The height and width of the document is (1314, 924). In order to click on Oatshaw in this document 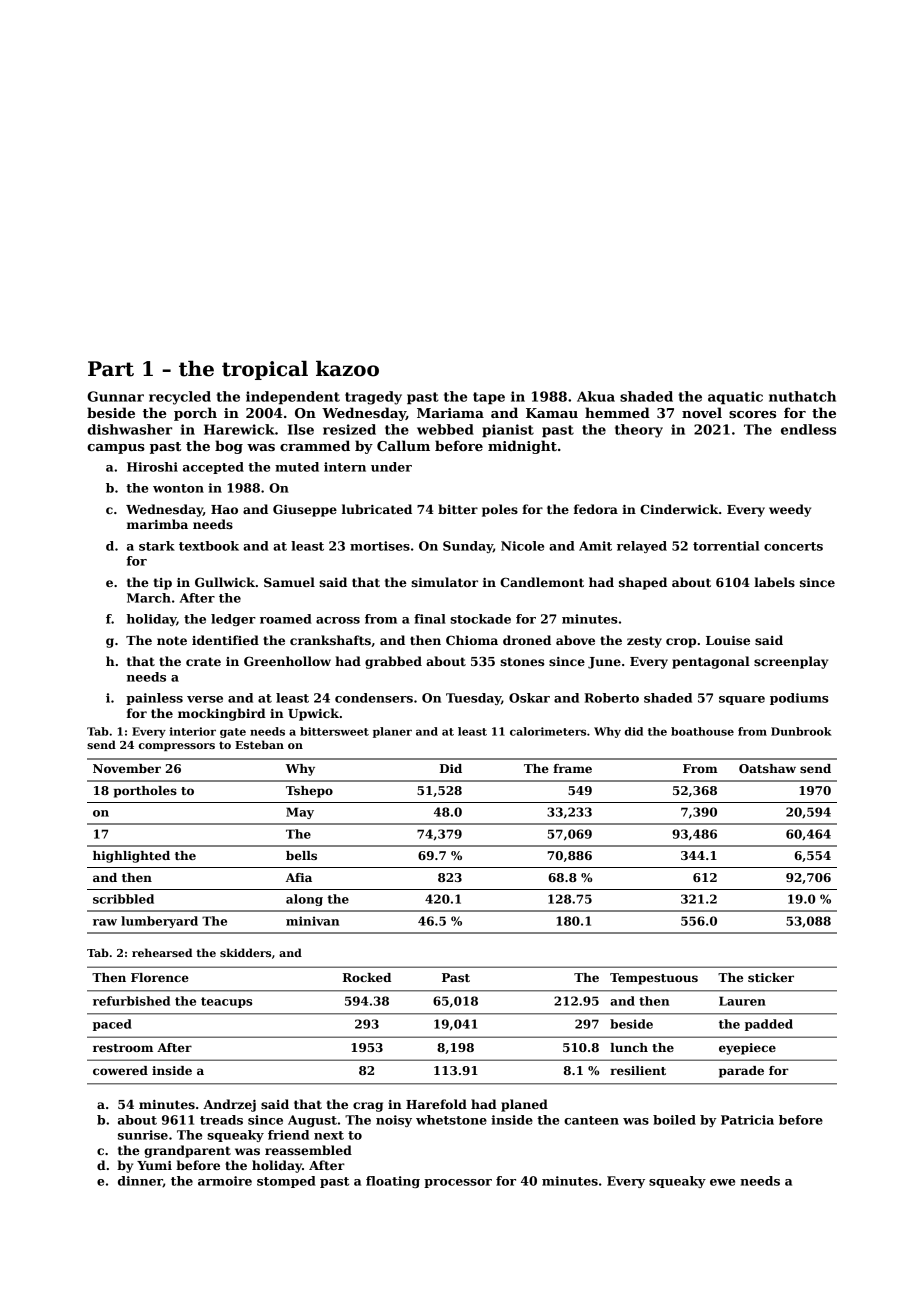, I will do `click(767, 768)`.
